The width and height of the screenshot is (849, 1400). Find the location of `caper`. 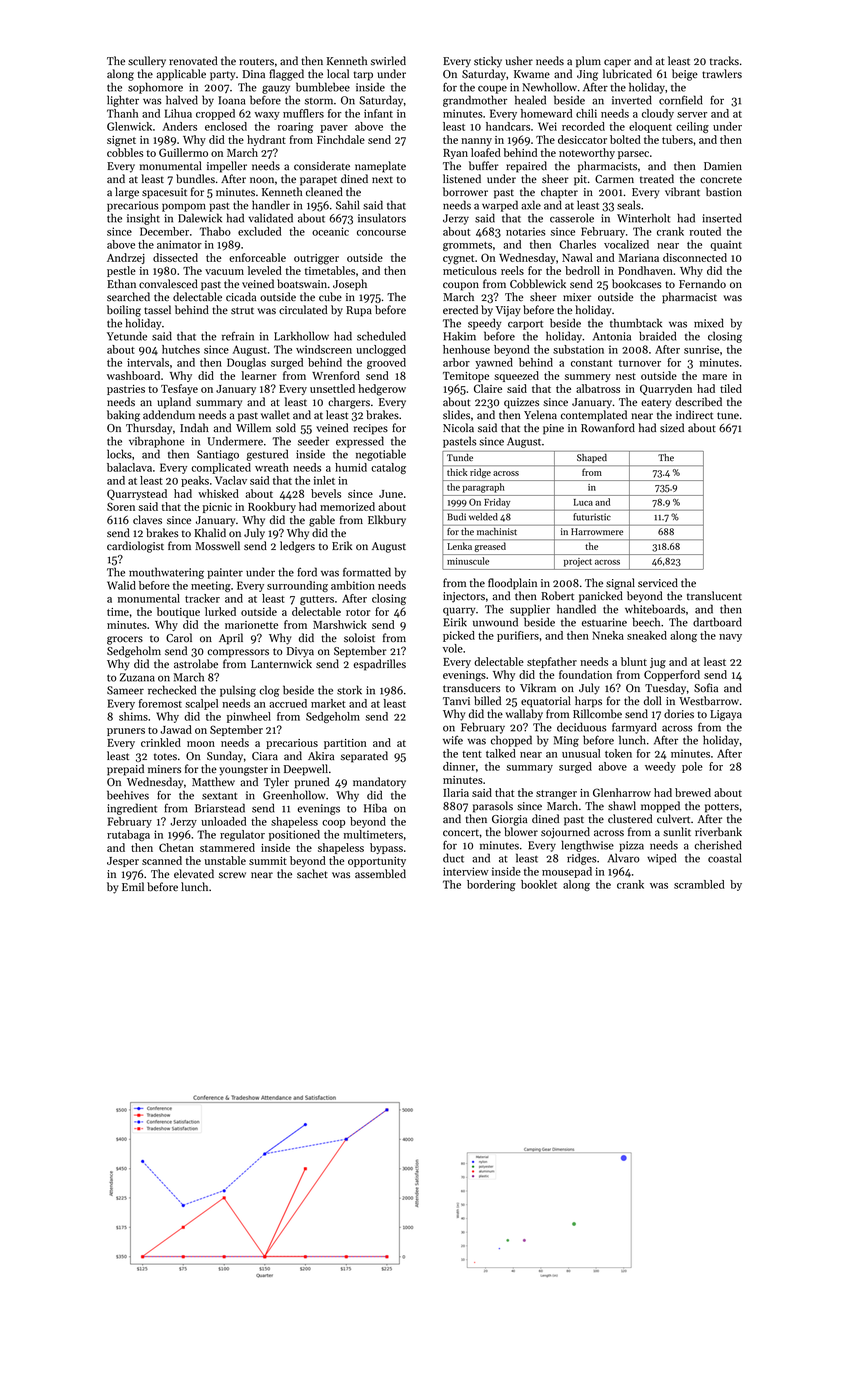

caper is located at coordinates (617, 63).
